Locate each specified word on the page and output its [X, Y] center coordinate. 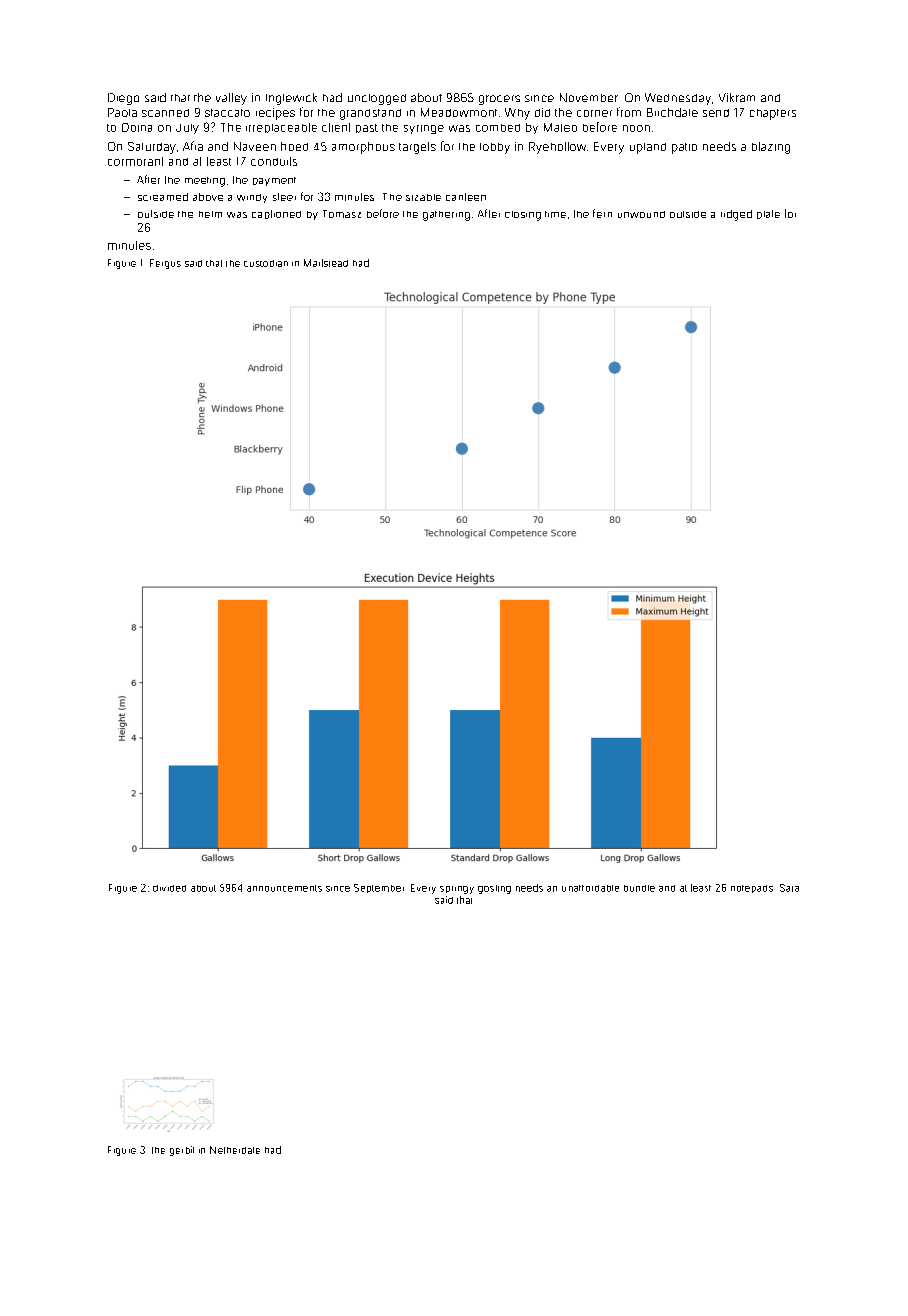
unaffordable [590, 888]
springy [457, 890]
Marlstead [326, 263]
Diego [123, 99]
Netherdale [235, 1150]
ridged [736, 215]
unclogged [377, 99]
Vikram [737, 97]
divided [169, 888]
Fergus [165, 264]
